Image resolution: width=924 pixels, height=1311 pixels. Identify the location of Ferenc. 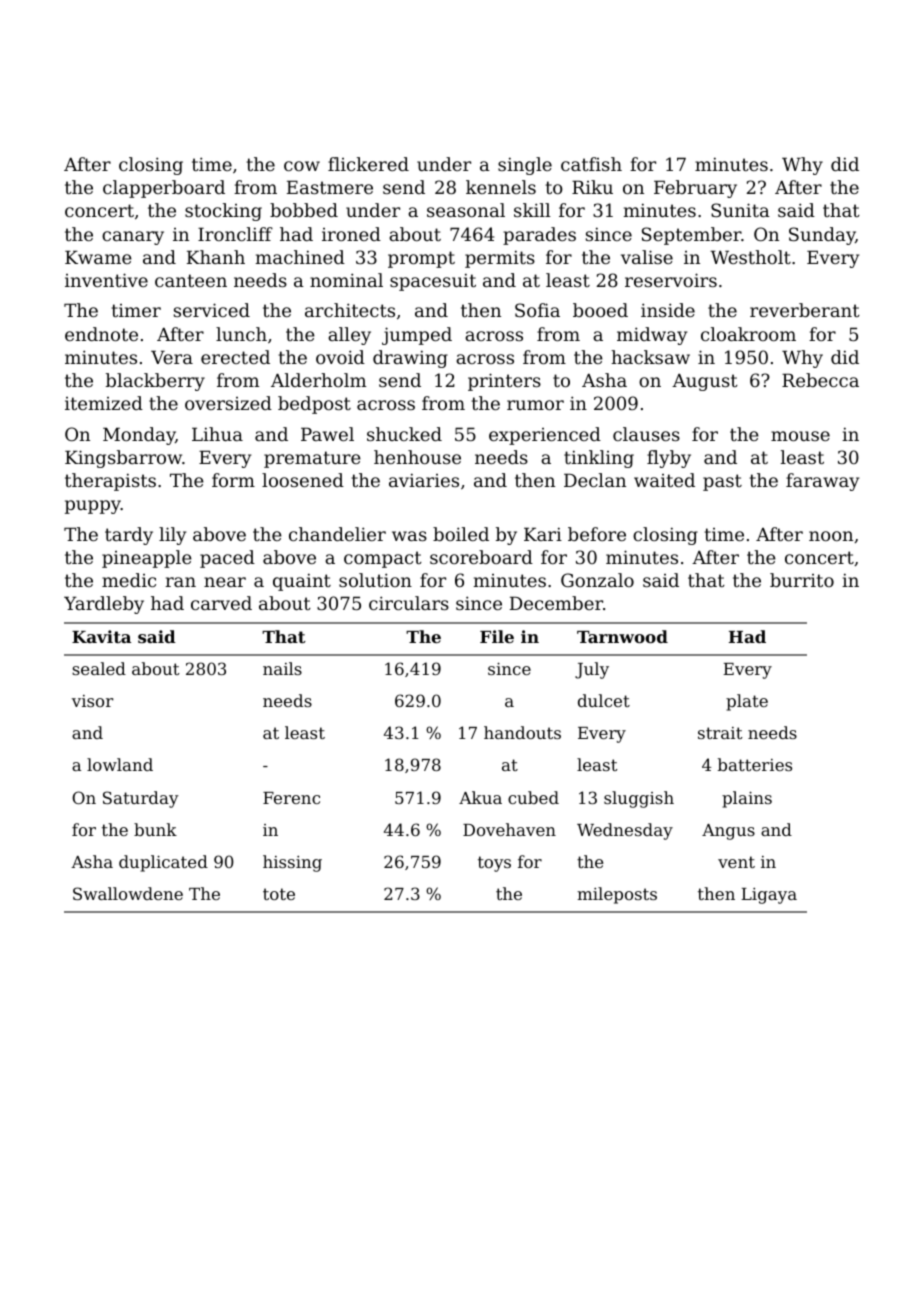
(291, 798).
